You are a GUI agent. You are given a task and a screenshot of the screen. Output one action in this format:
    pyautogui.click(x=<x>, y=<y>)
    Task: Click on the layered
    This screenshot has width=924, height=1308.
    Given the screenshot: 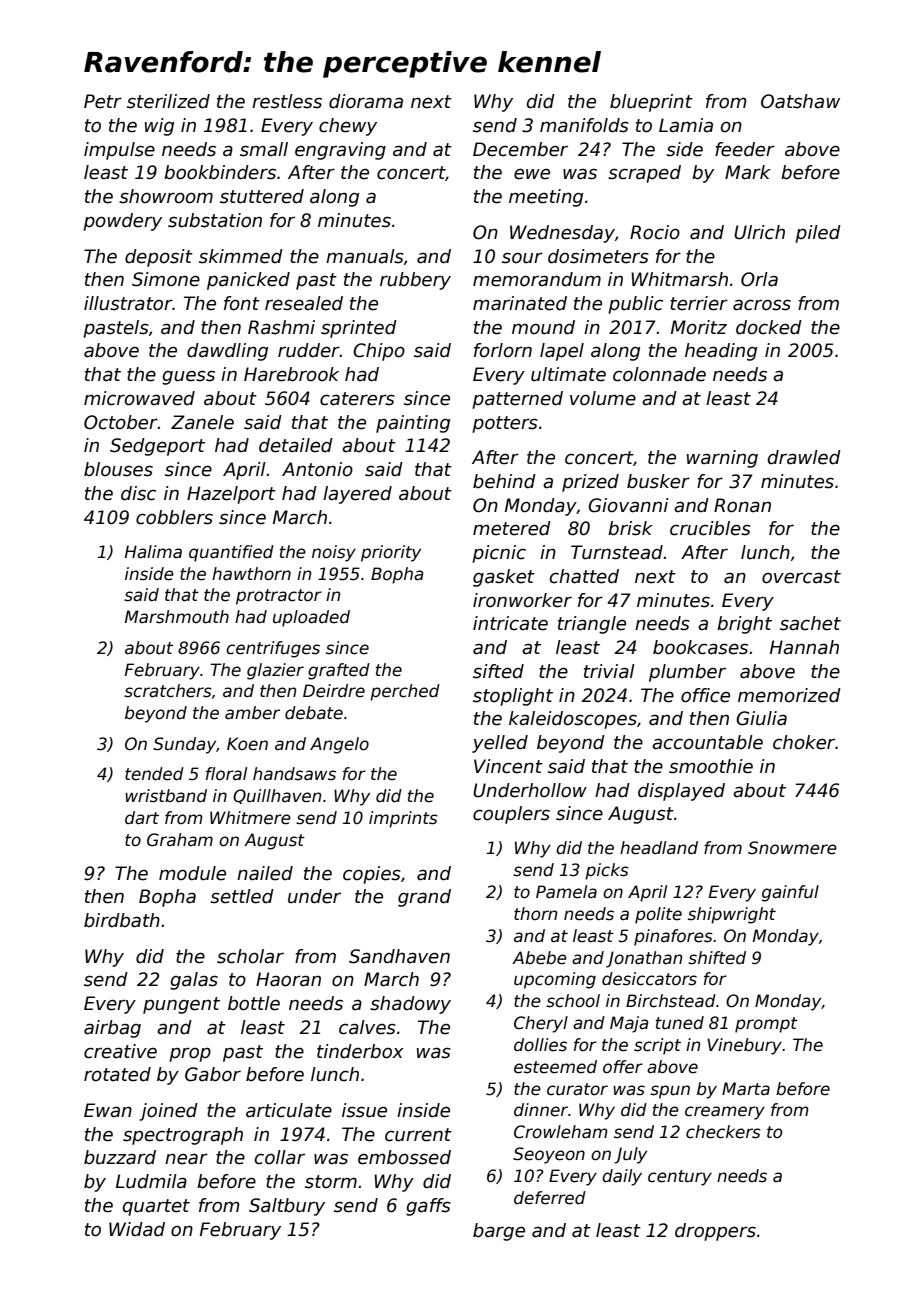 What is the action you would take?
    pyautogui.click(x=357, y=495)
